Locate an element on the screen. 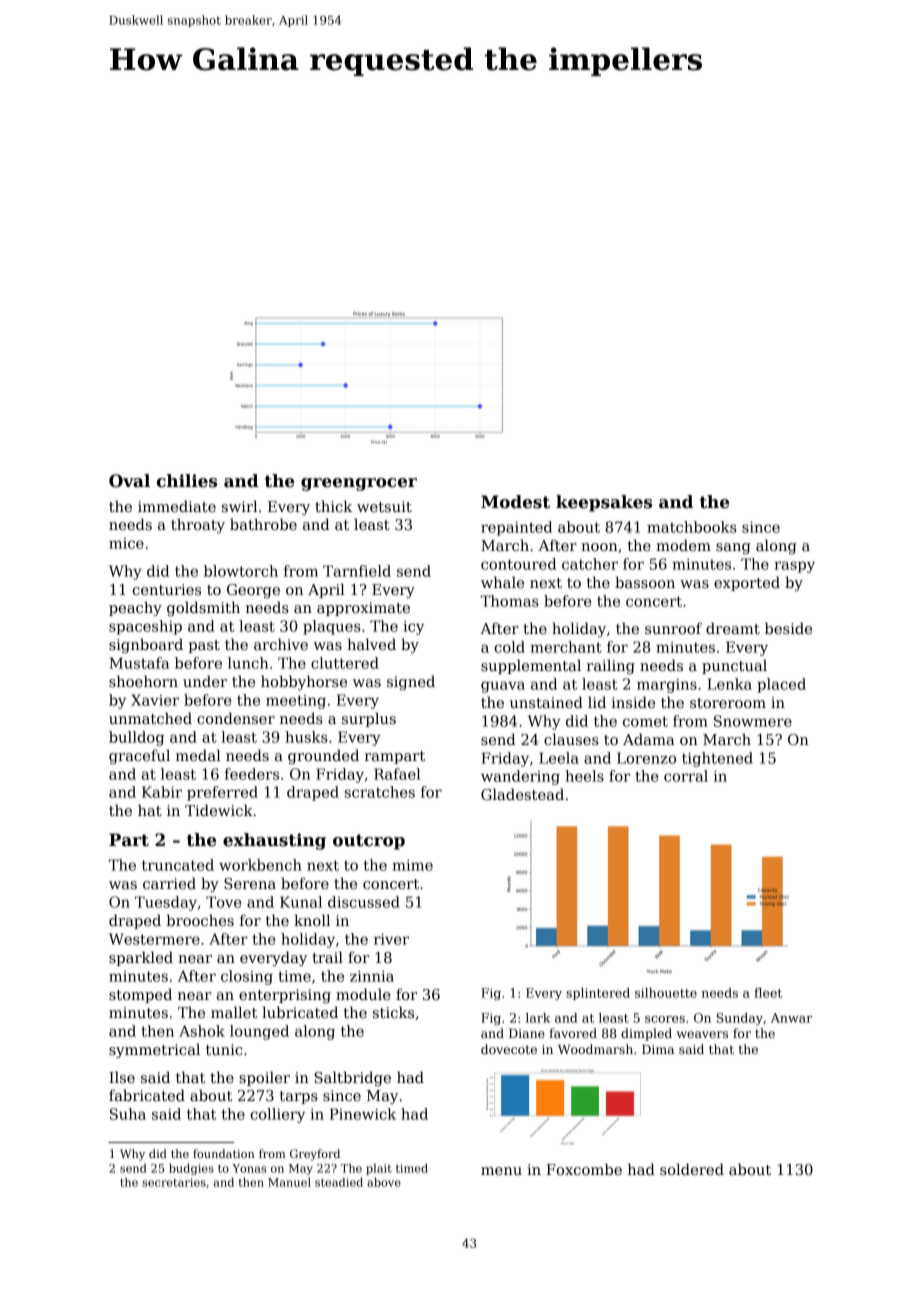 The image size is (924, 1308). whale is located at coordinates (502, 582).
